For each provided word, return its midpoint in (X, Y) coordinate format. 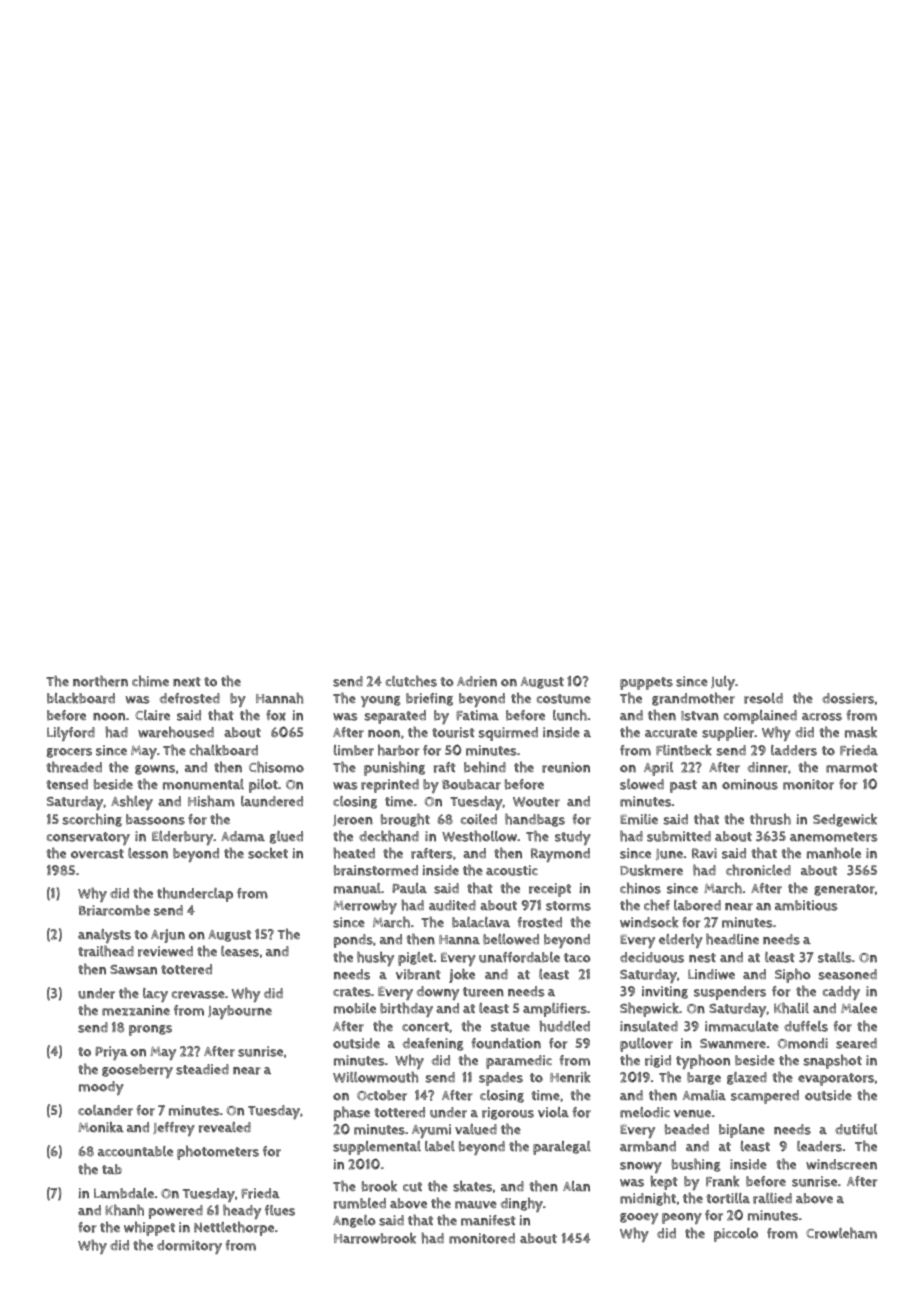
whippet (149, 1228)
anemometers (834, 837)
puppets (646, 683)
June (669, 854)
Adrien (477, 681)
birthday (406, 1009)
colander (105, 1110)
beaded (687, 1129)
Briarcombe (114, 910)
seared (856, 1043)
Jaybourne (240, 1012)
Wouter (536, 802)
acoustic (512, 870)
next (187, 682)
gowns (155, 770)
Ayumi (431, 1131)
